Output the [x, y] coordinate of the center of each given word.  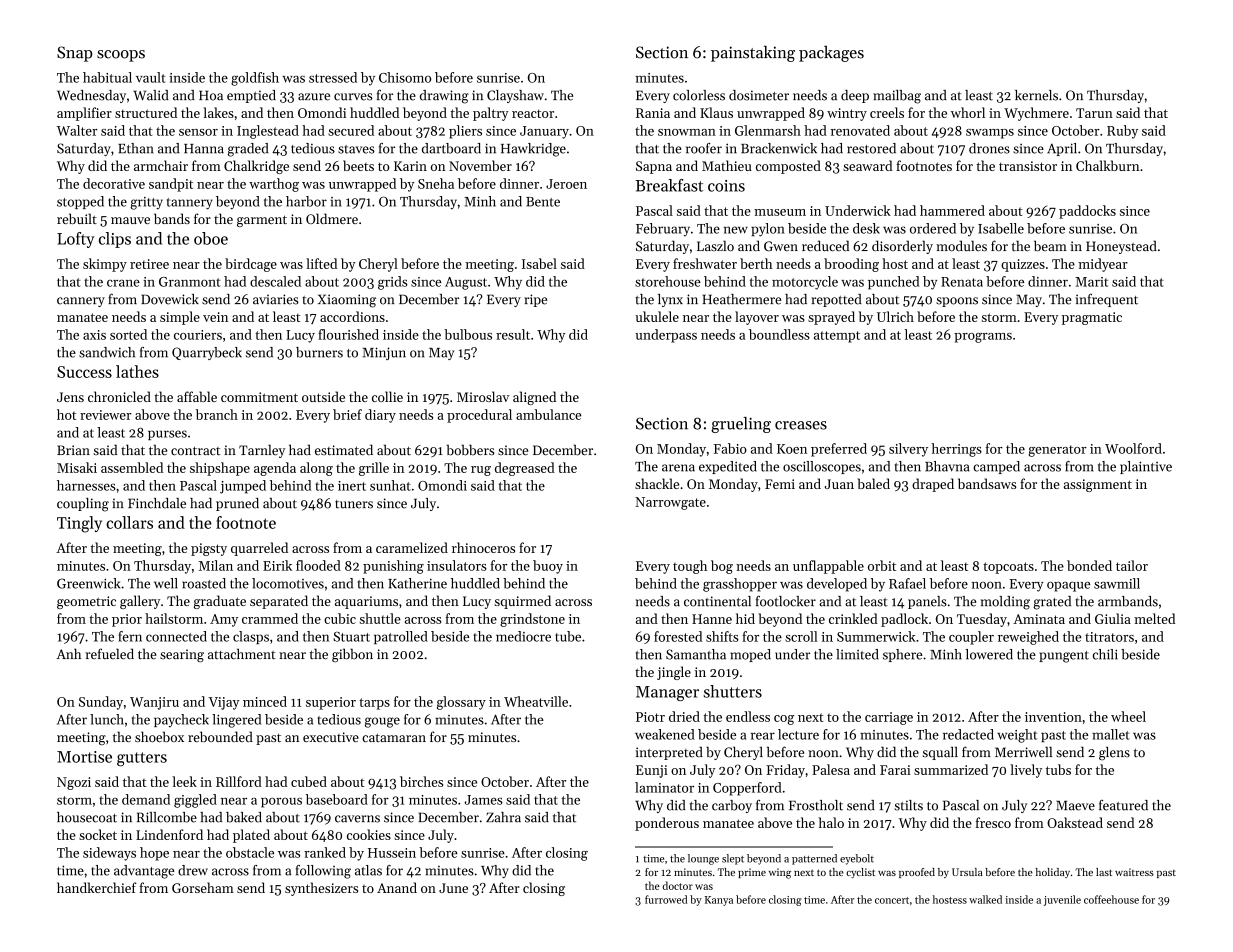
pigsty [209, 549]
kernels [1036, 95]
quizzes [1023, 265]
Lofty [76, 240]
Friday [785, 771]
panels [927, 602]
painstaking [753, 53]
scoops [121, 56]
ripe [535, 300]
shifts [722, 636]
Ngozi [74, 783]
